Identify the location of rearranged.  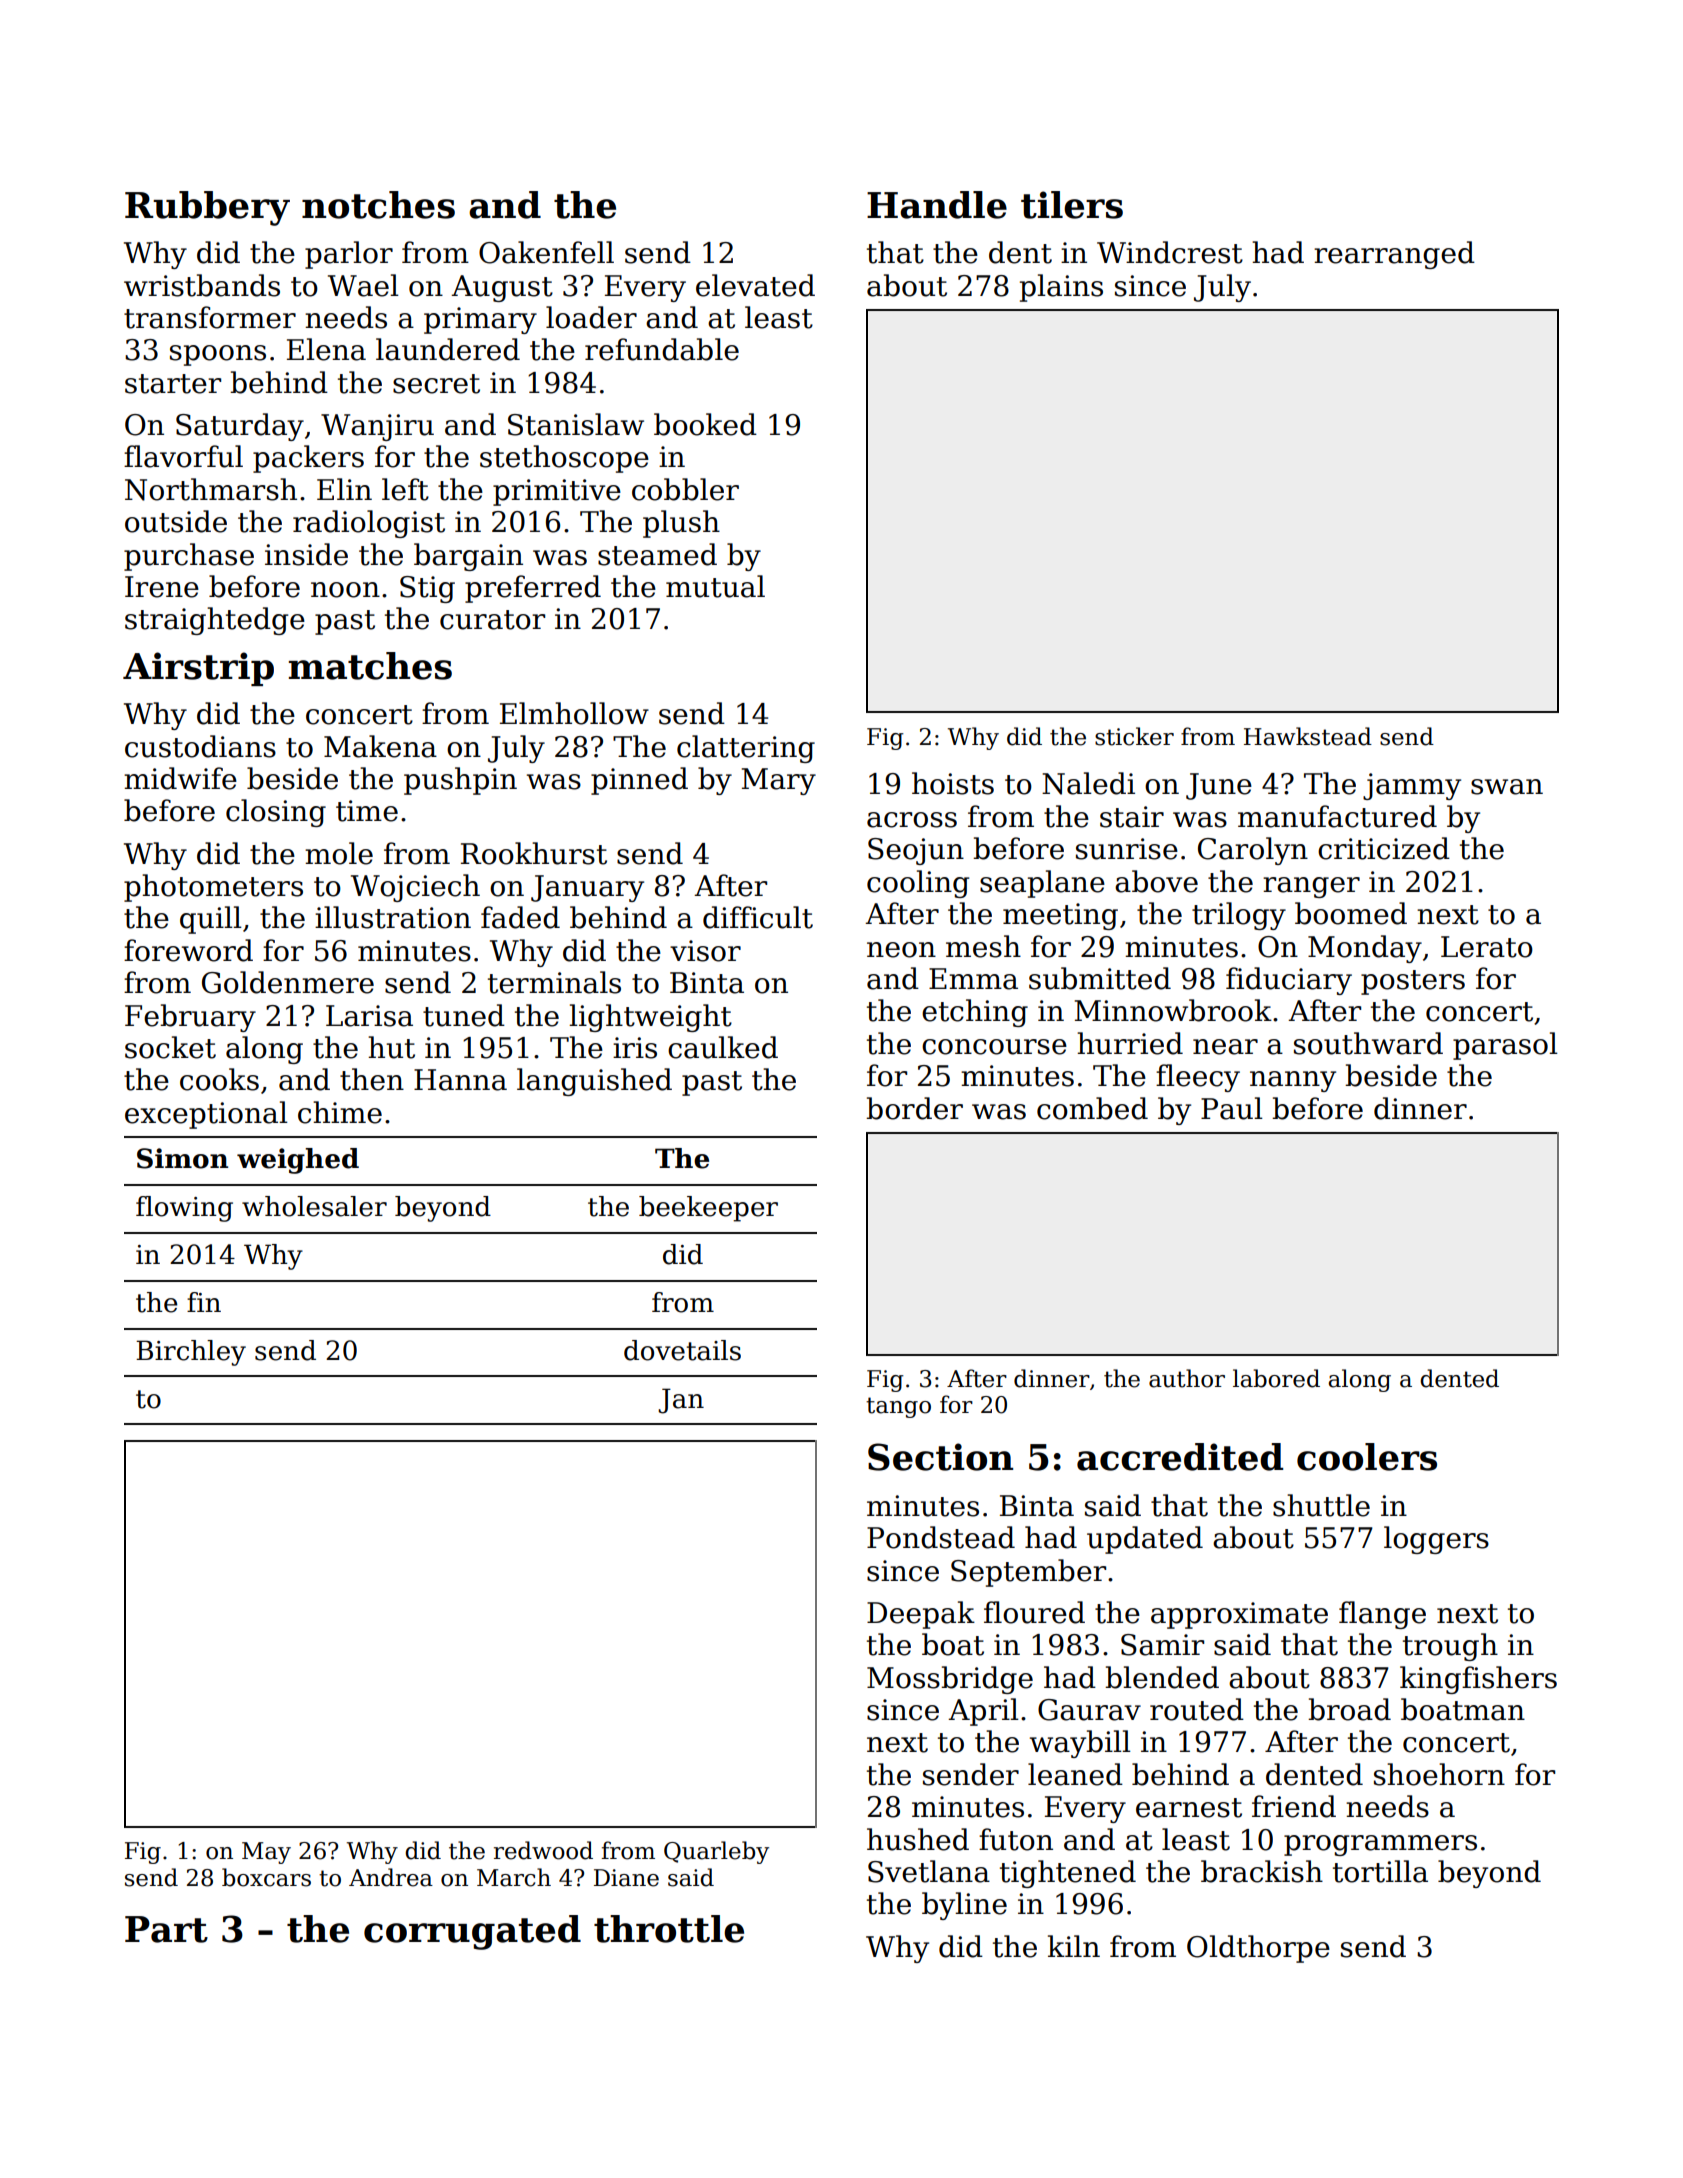
(1394, 255).
